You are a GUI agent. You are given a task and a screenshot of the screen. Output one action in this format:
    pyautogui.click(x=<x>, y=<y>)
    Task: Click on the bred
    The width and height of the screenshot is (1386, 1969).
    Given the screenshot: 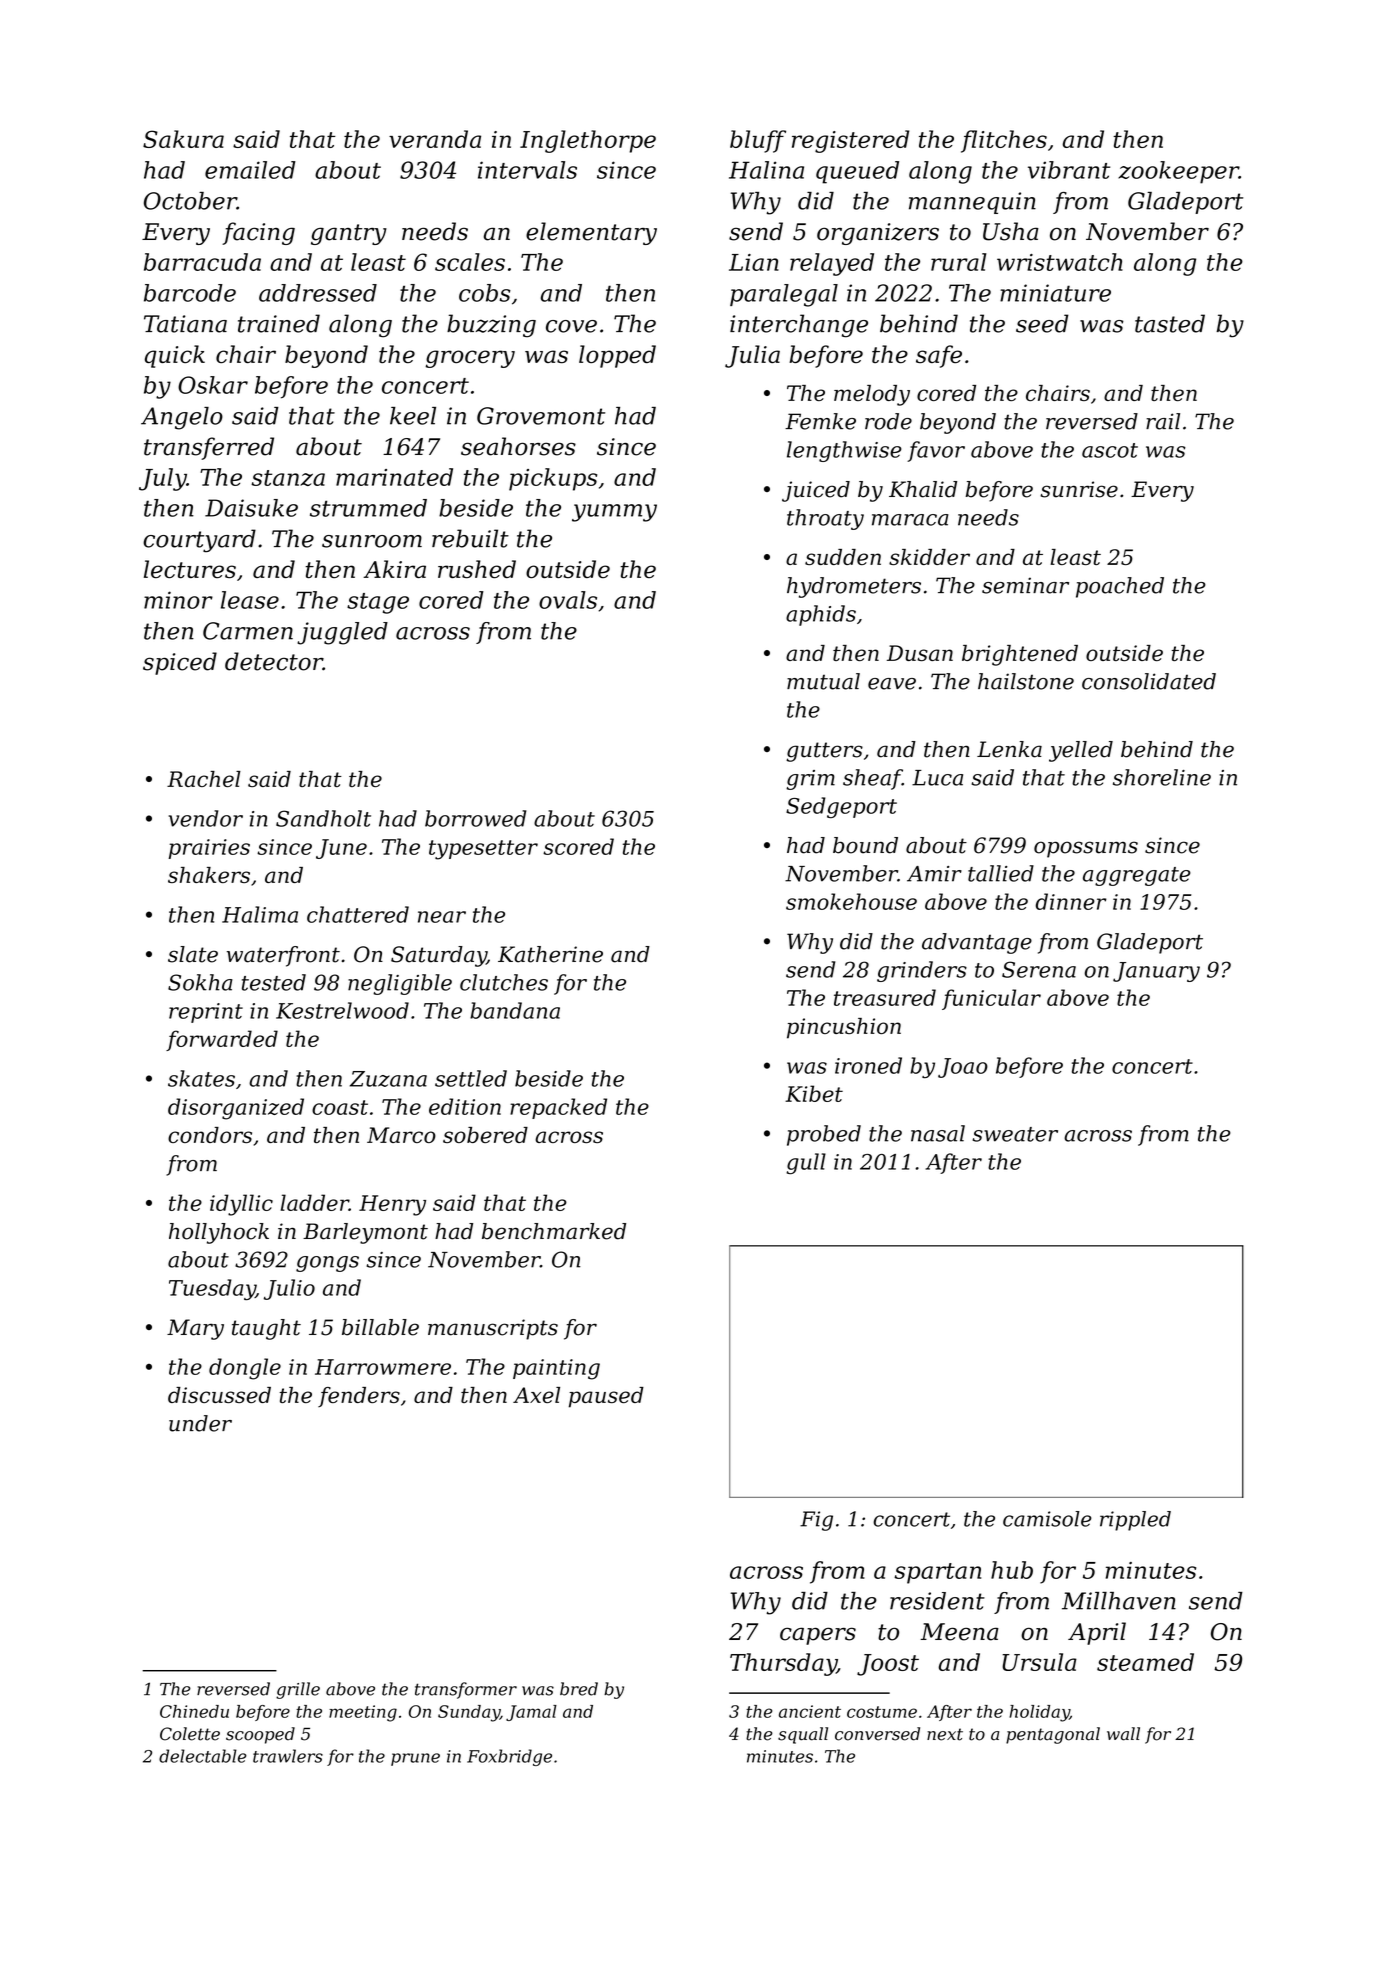 What is the action you would take?
    pyautogui.click(x=579, y=1689)
